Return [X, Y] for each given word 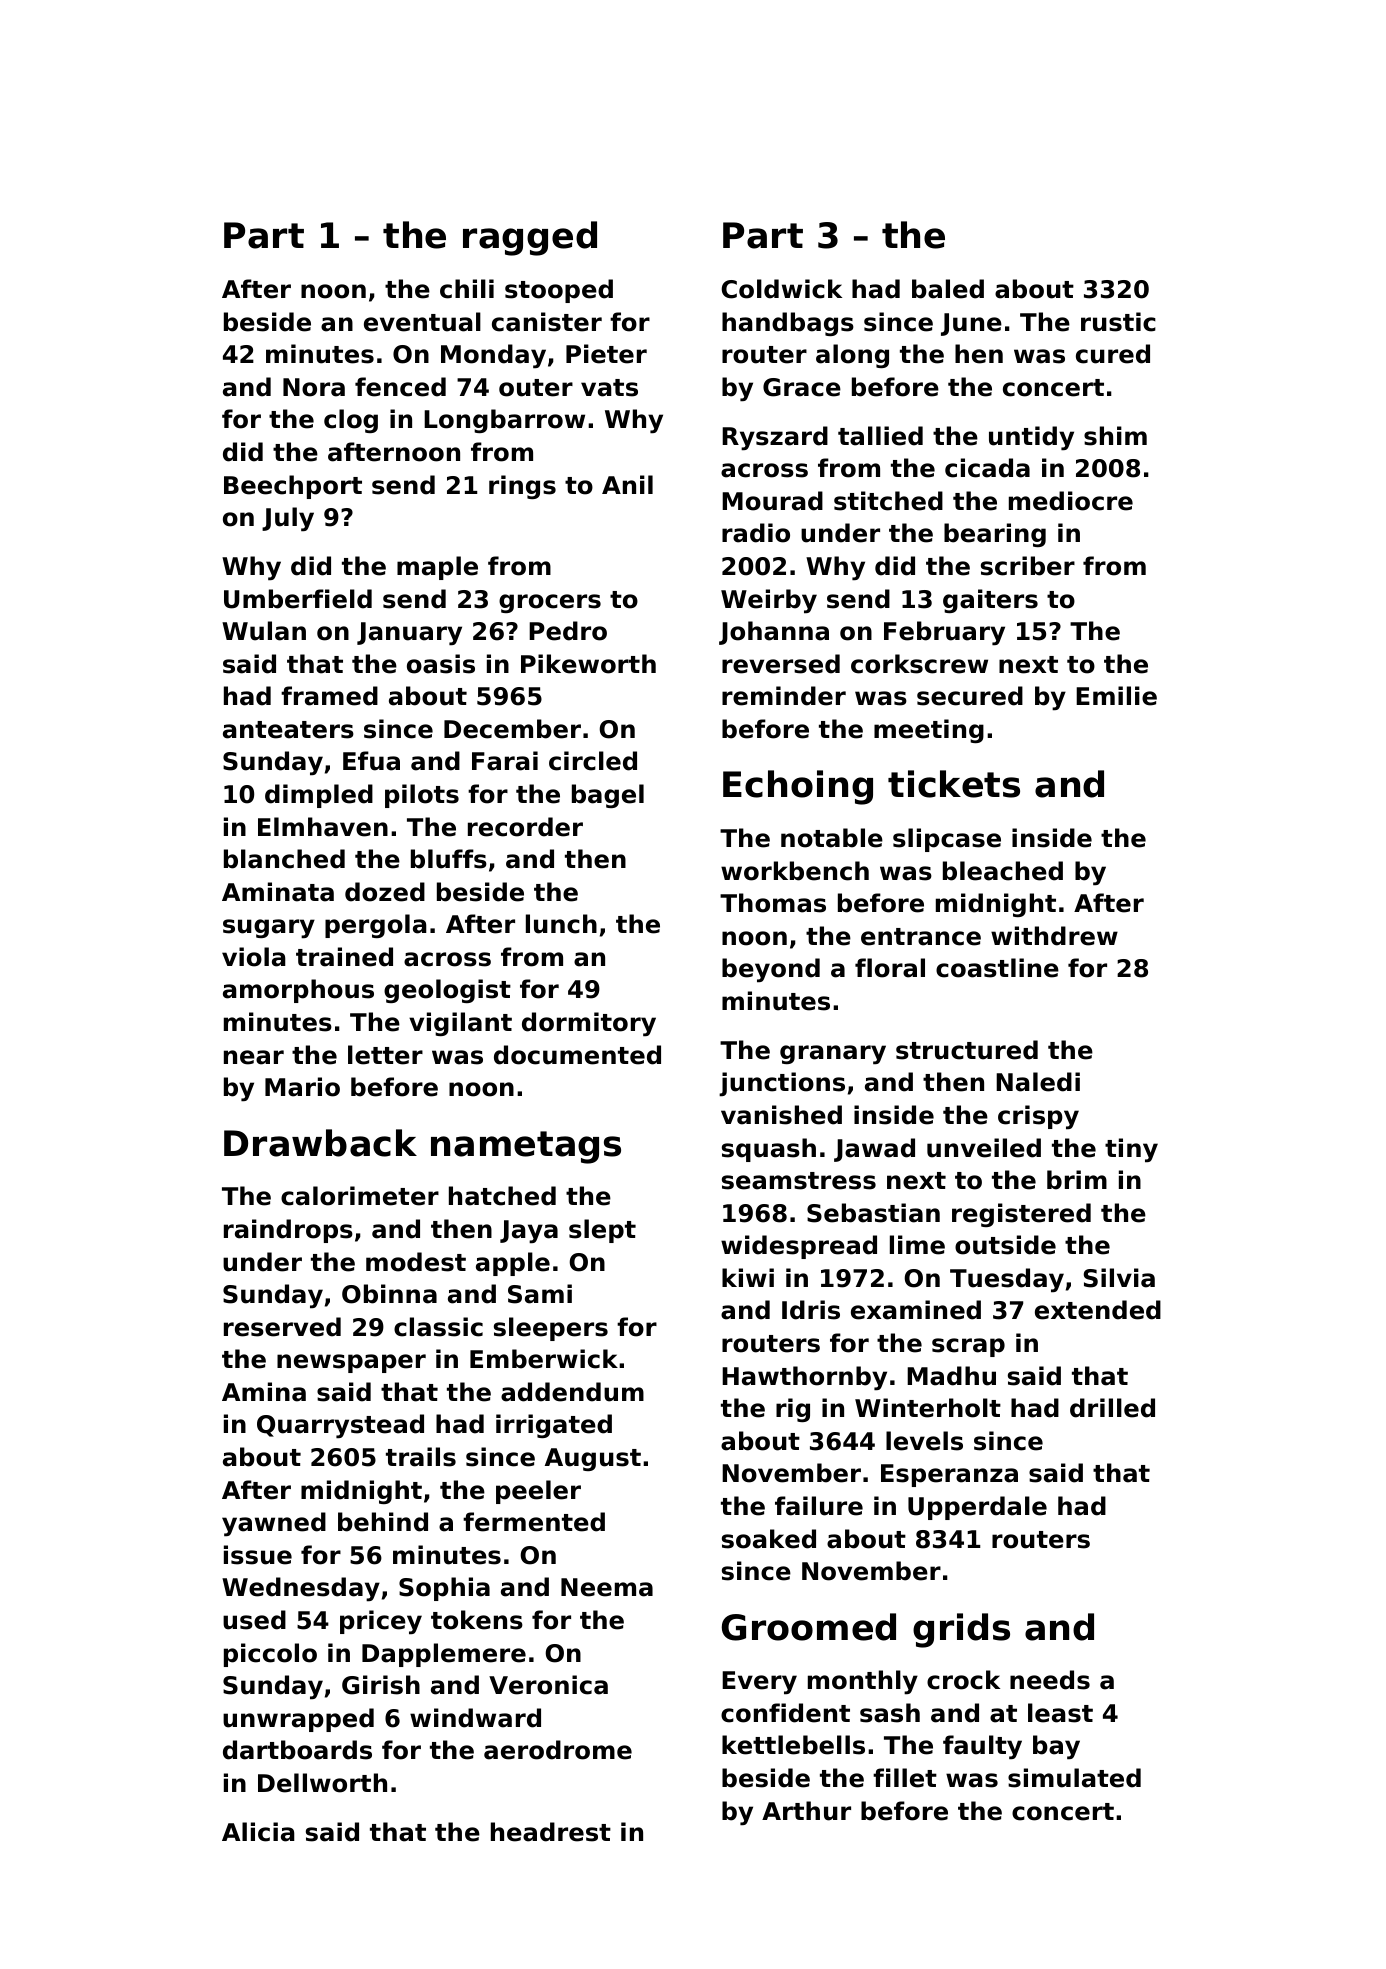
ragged [530, 238]
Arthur [806, 1811]
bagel [608, 796]
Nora [314, 387]
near [254, 1057]
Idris [811, 1310]
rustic [1118, 322]
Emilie [1116, 696]
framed [329, 696]
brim [1077, 1180]
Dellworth [322, 1783]
